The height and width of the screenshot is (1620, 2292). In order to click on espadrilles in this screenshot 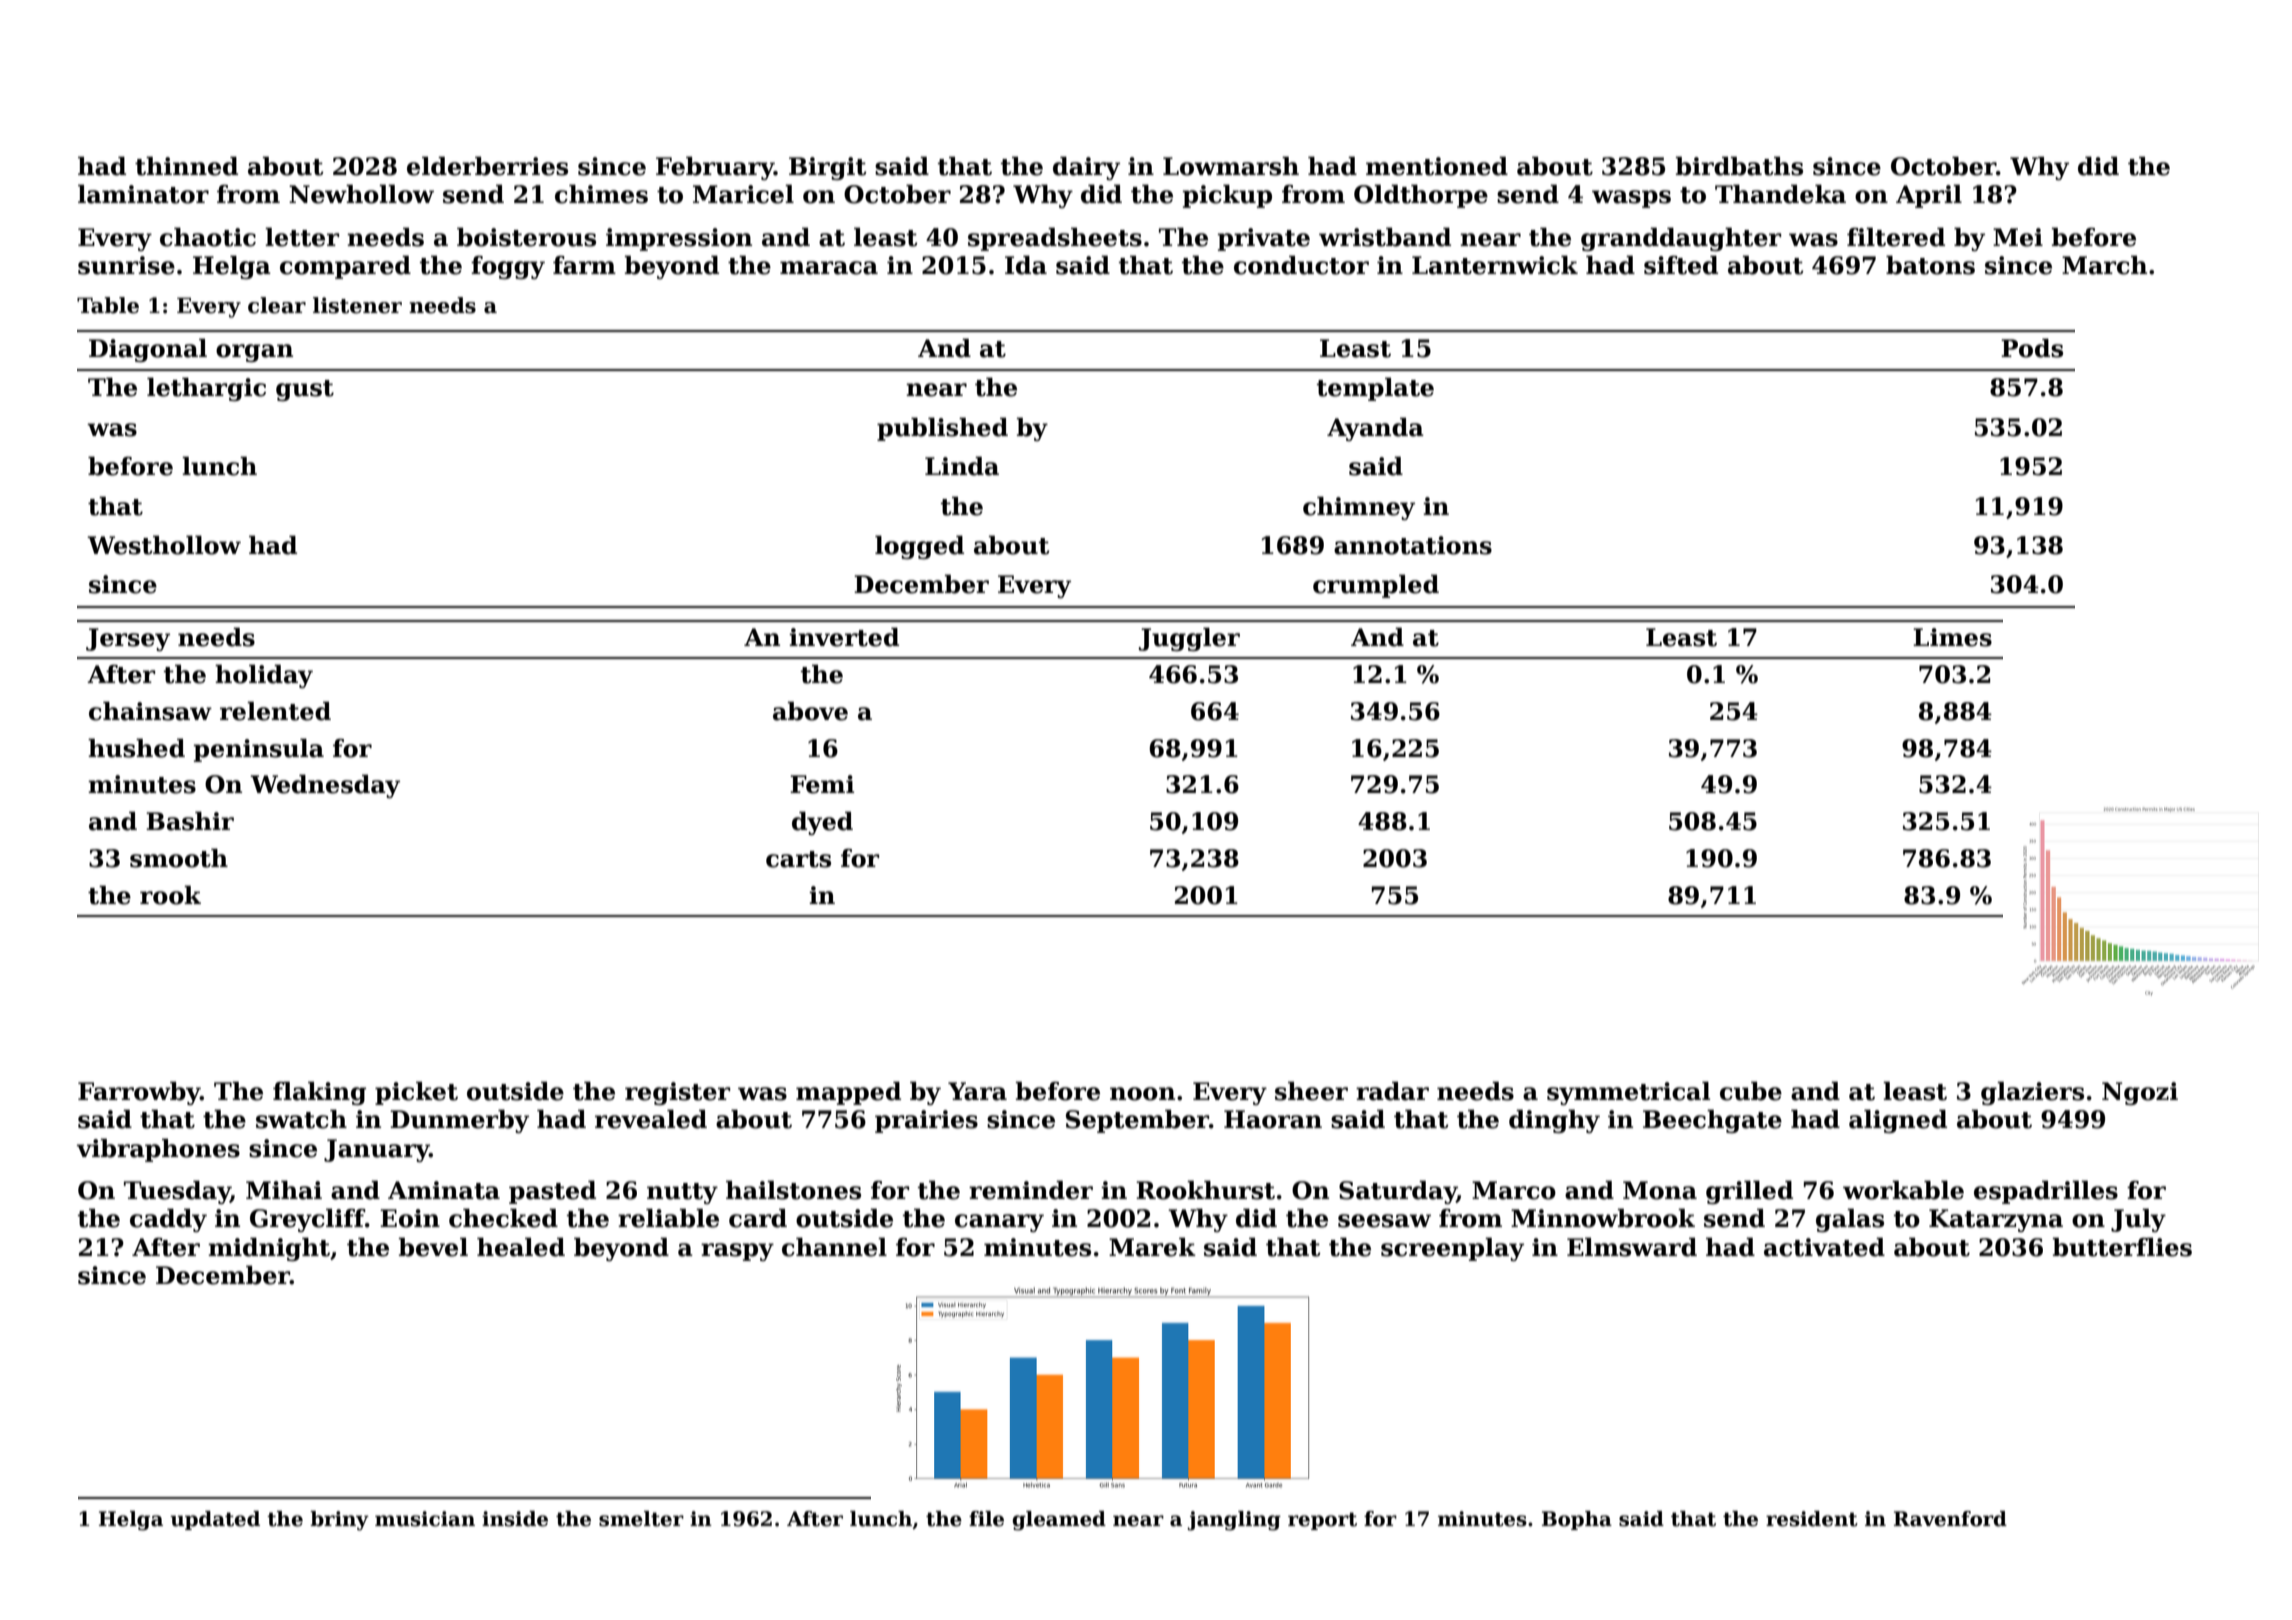, I will do `click(2046, 1192)`.
